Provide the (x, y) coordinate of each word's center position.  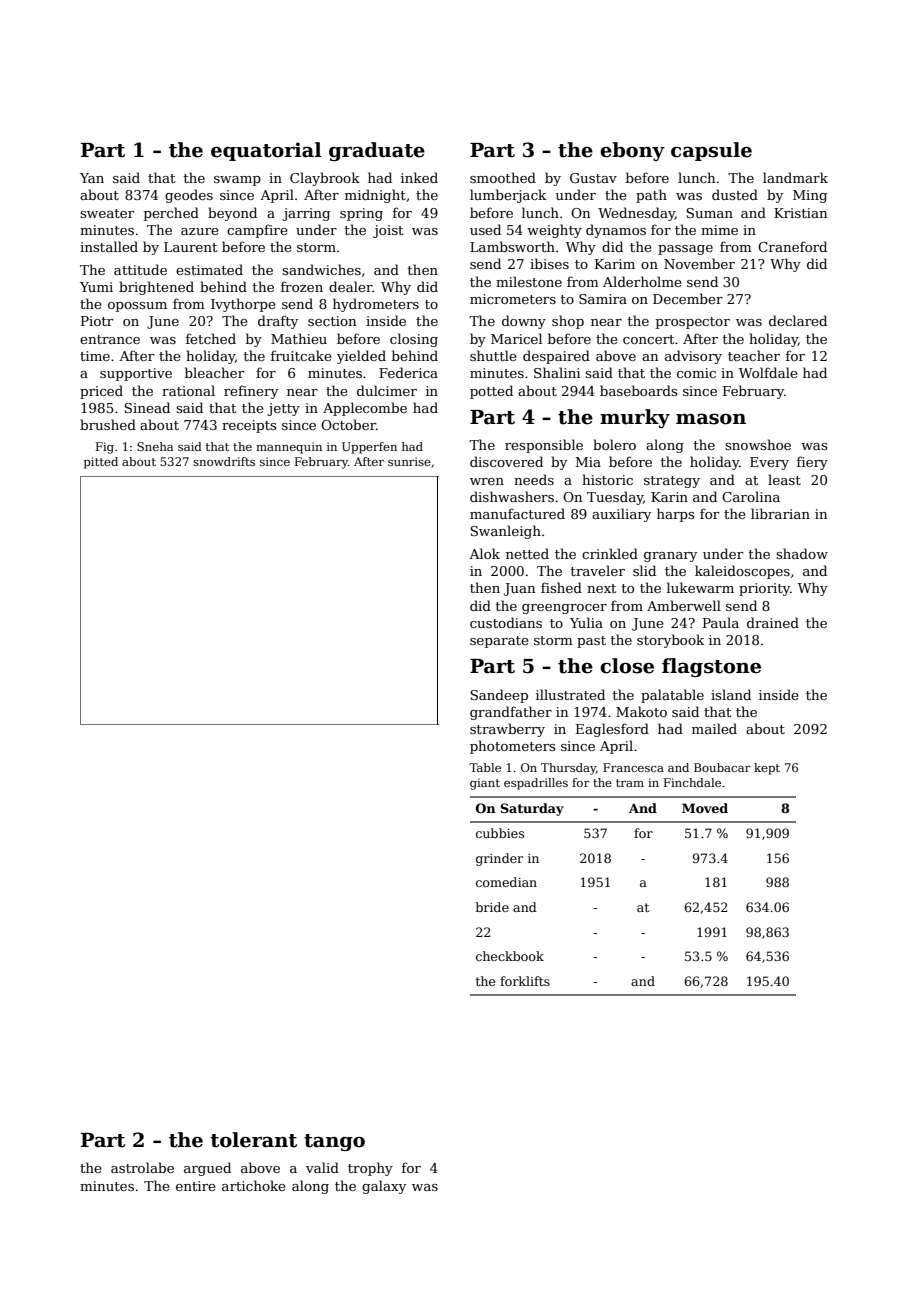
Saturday (532, 809)
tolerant (253, 1140)
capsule (711, 151)
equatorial (266, 151)
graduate (377, 151)
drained (773, 622)
